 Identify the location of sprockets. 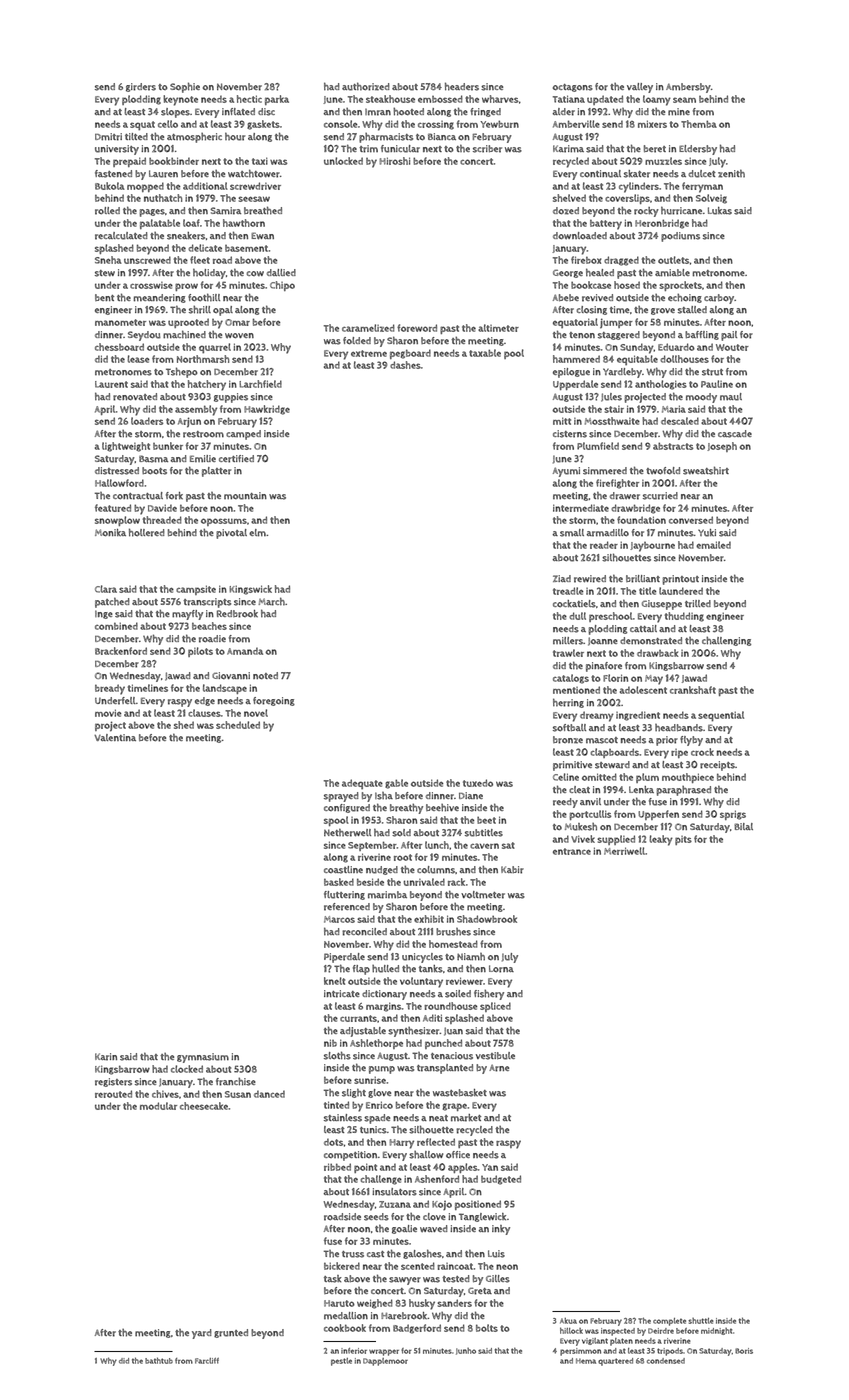
(681, 286).
